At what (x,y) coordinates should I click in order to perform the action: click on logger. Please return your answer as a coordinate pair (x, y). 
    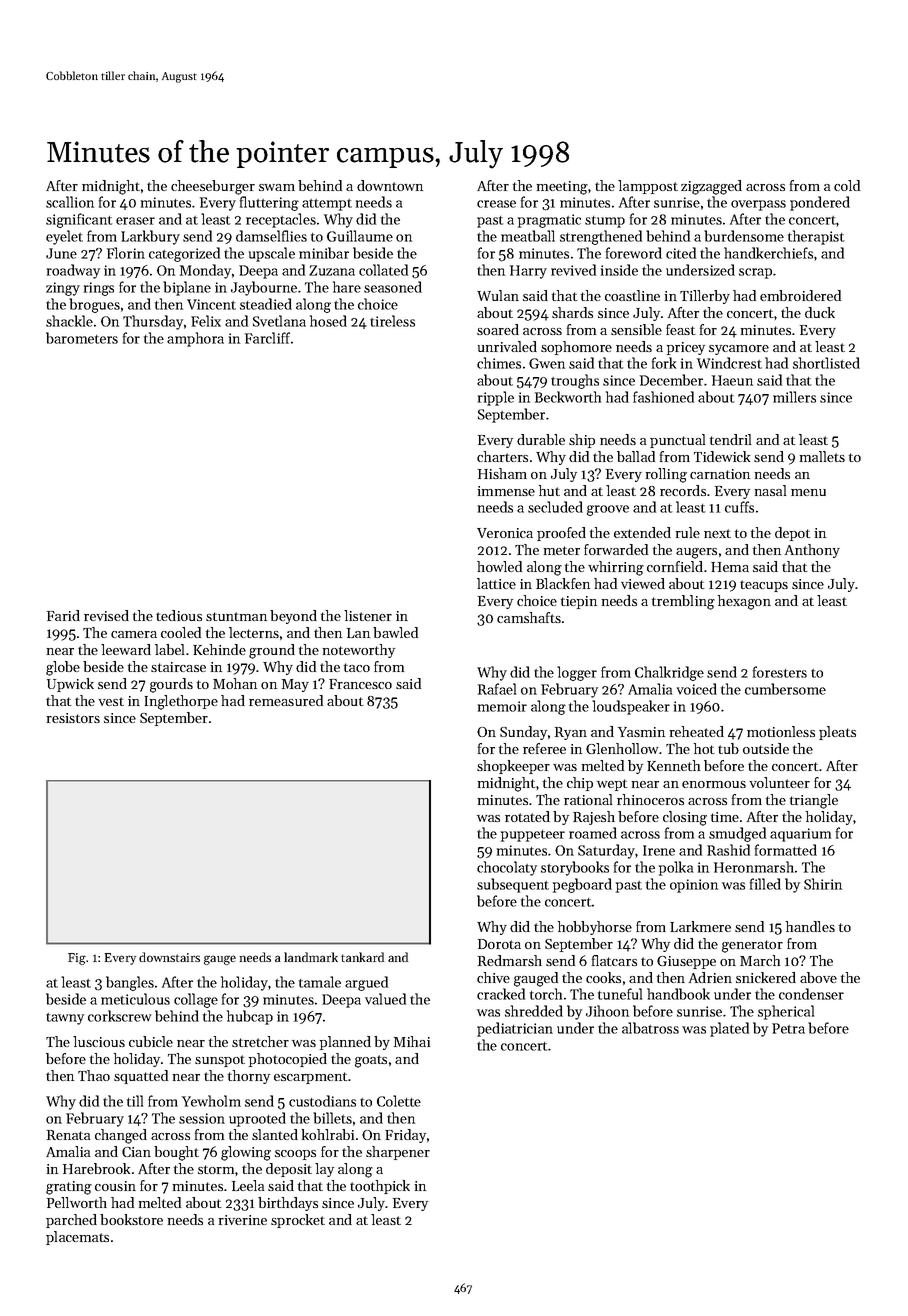
    Looking at the image, I should click on (577, 673).
